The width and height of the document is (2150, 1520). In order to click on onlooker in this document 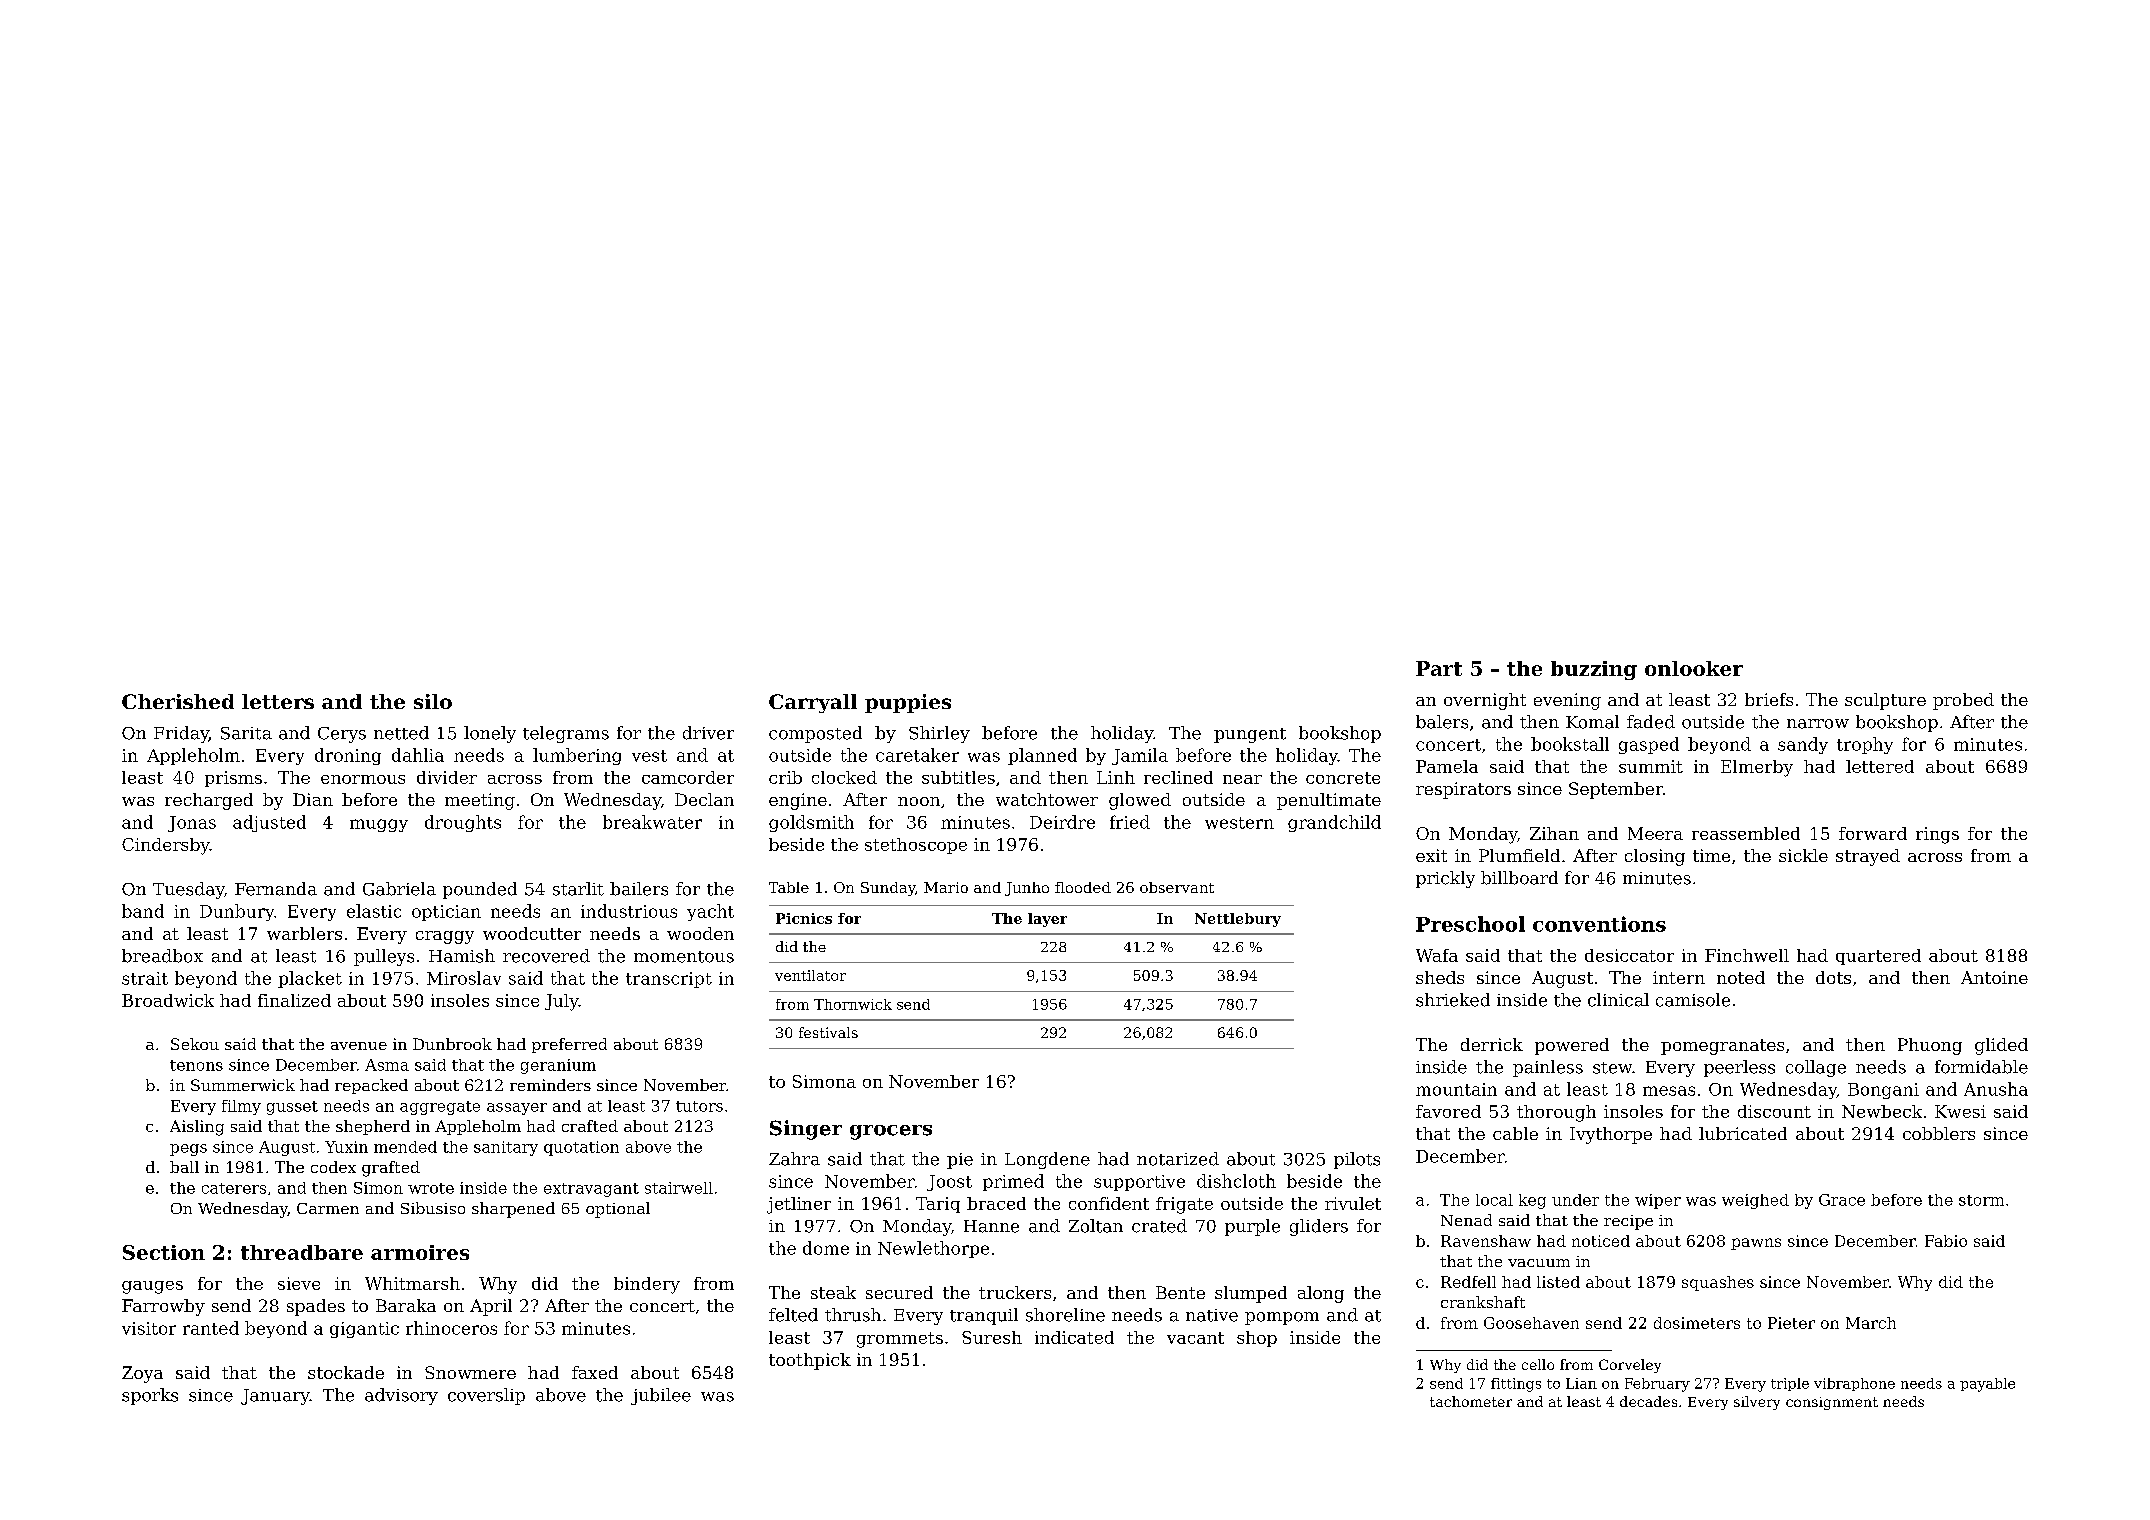, I will do `click(1694, 668)`.
